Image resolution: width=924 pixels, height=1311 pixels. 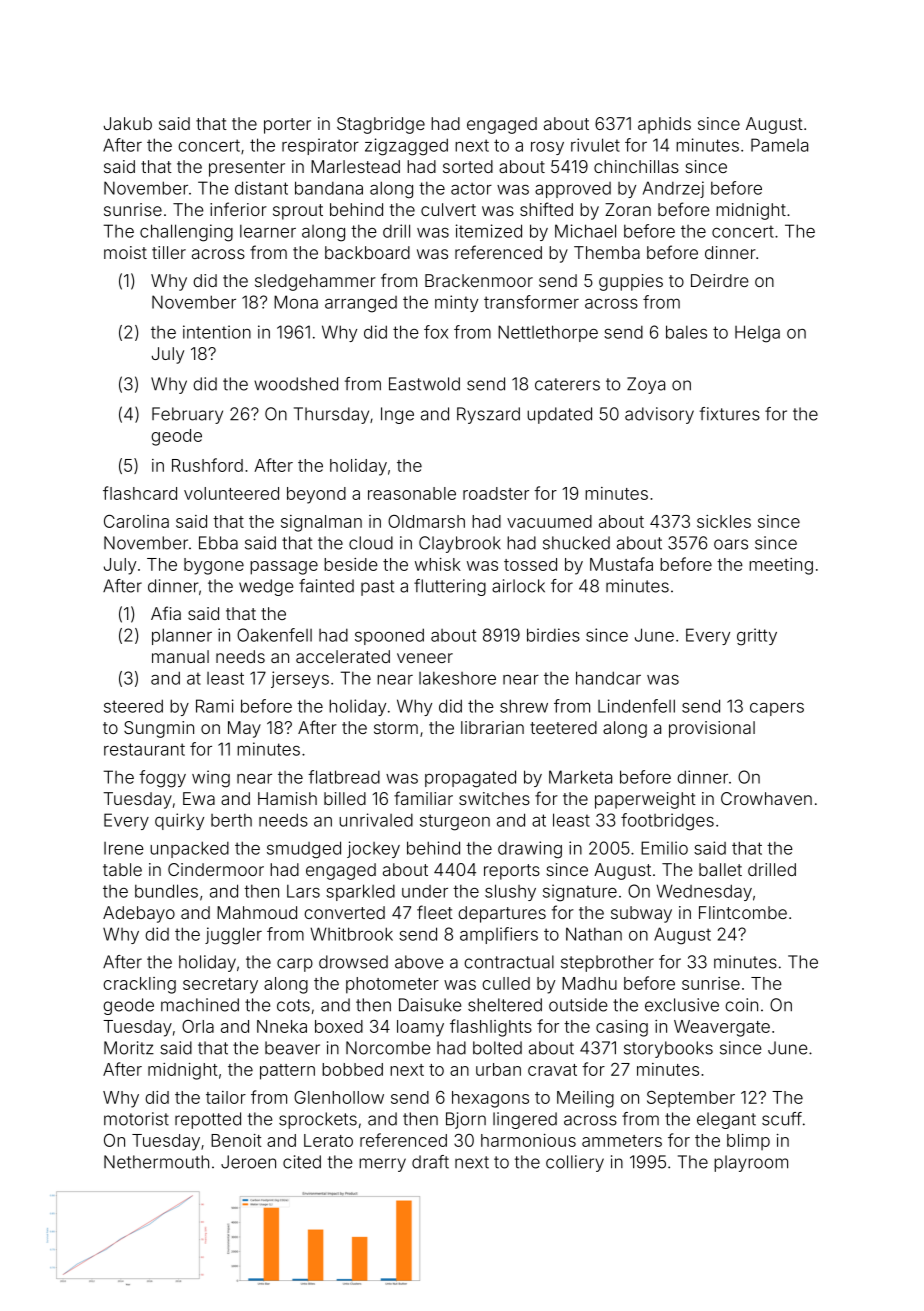 What do you see at coordinates (466, 1120) in the page?
I see `Bjorn` at bounding box center [466, 1120].
